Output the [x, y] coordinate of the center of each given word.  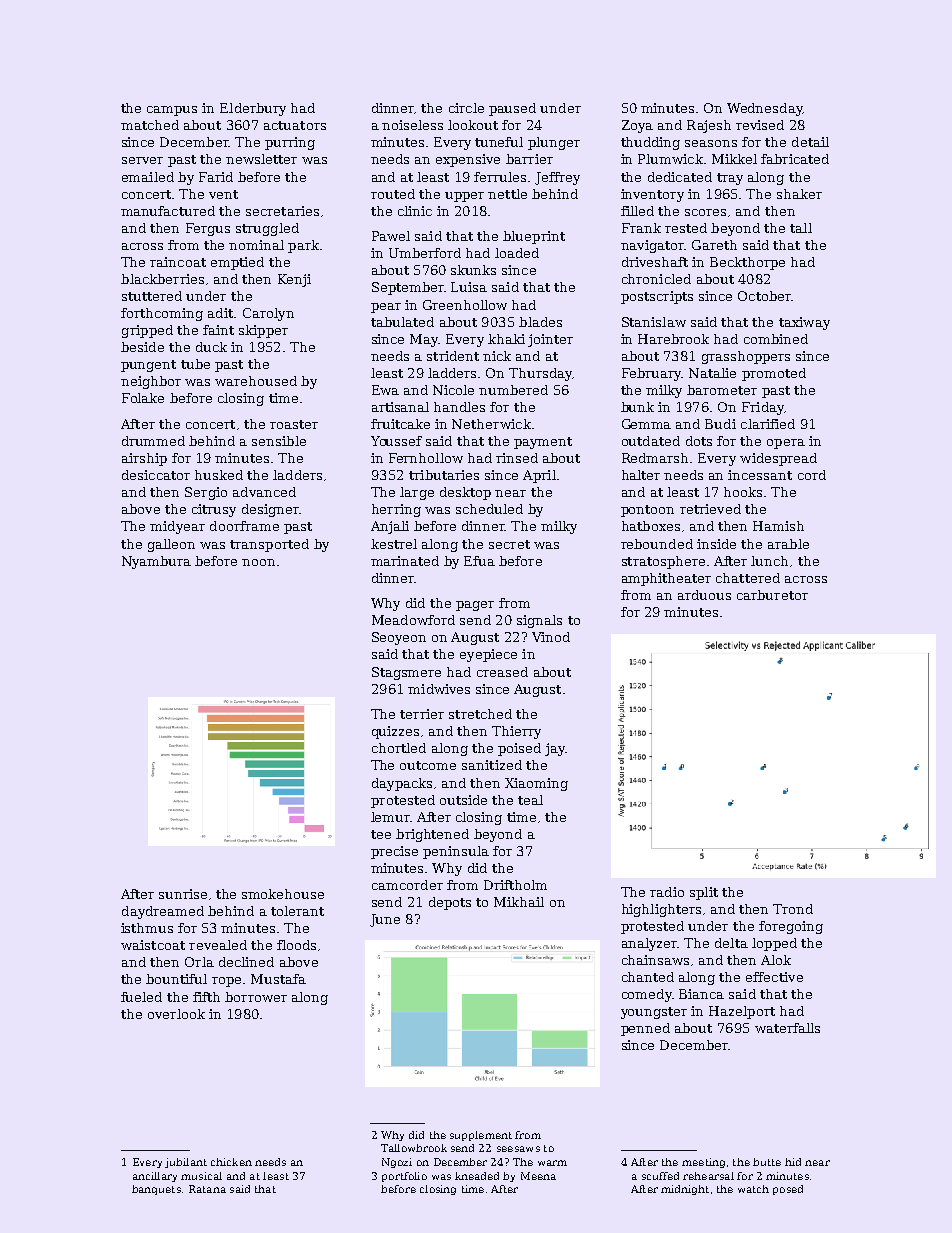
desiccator [156, 475]
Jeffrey [557, 178]
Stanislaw [654, 322]
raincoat [178, 262]
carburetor [772, 595]
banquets [156, 1190]
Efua [479, 561]
